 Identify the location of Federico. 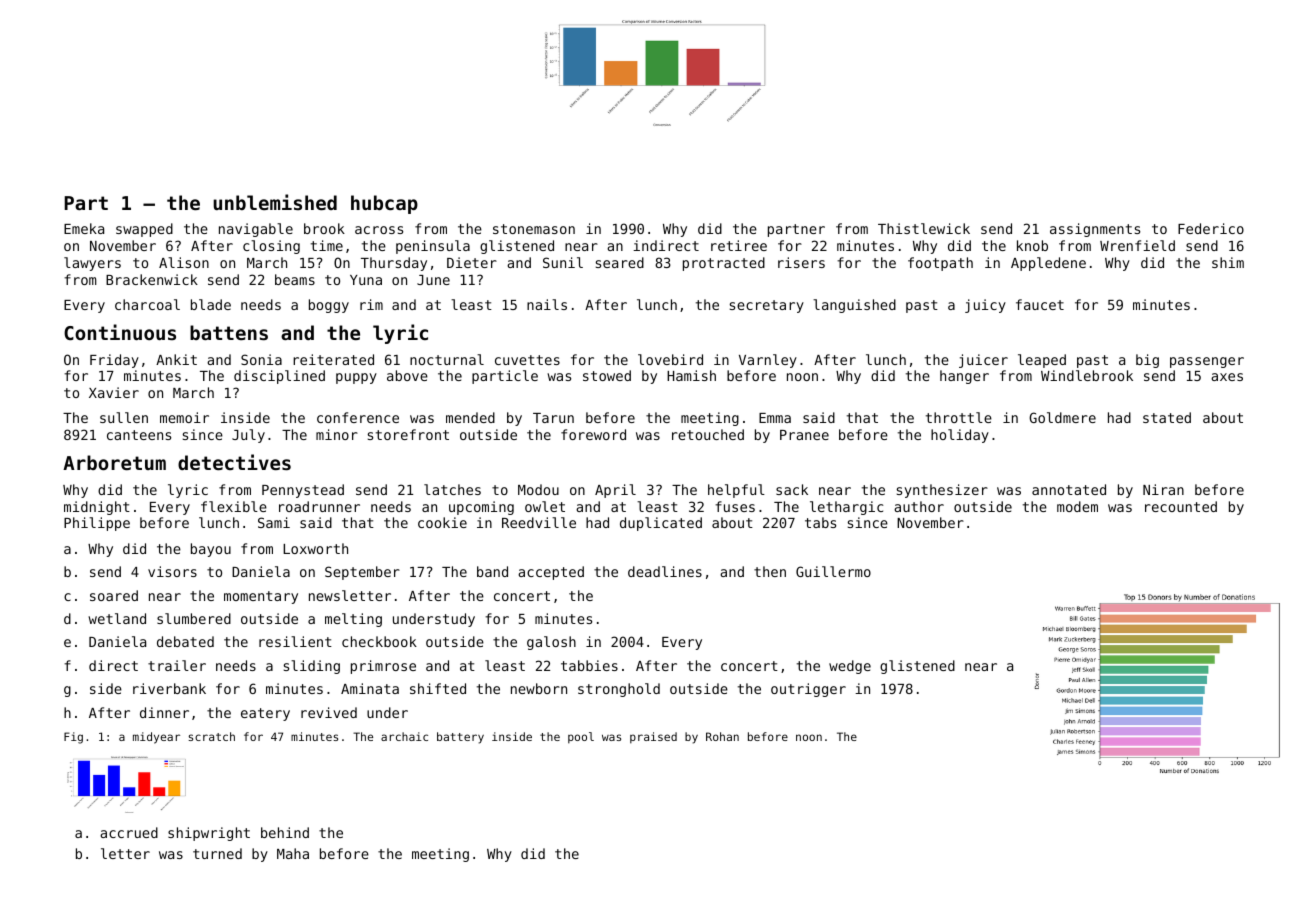
(1211, 228).
